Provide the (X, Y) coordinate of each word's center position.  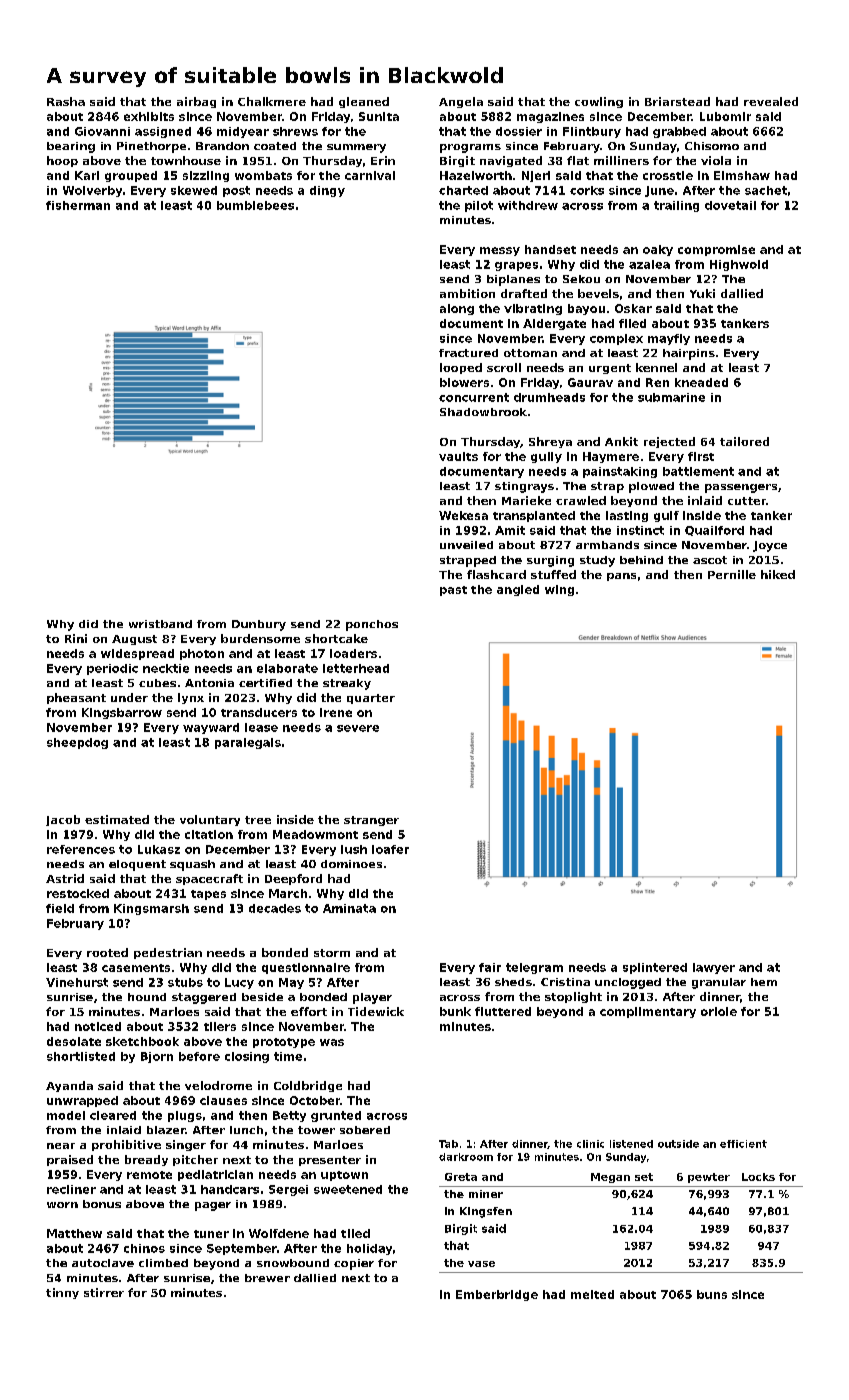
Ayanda (69, 1086)
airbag (196, 102)
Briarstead (677, 101)
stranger (371, 821)
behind (641, 560)
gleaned (364, 102)
